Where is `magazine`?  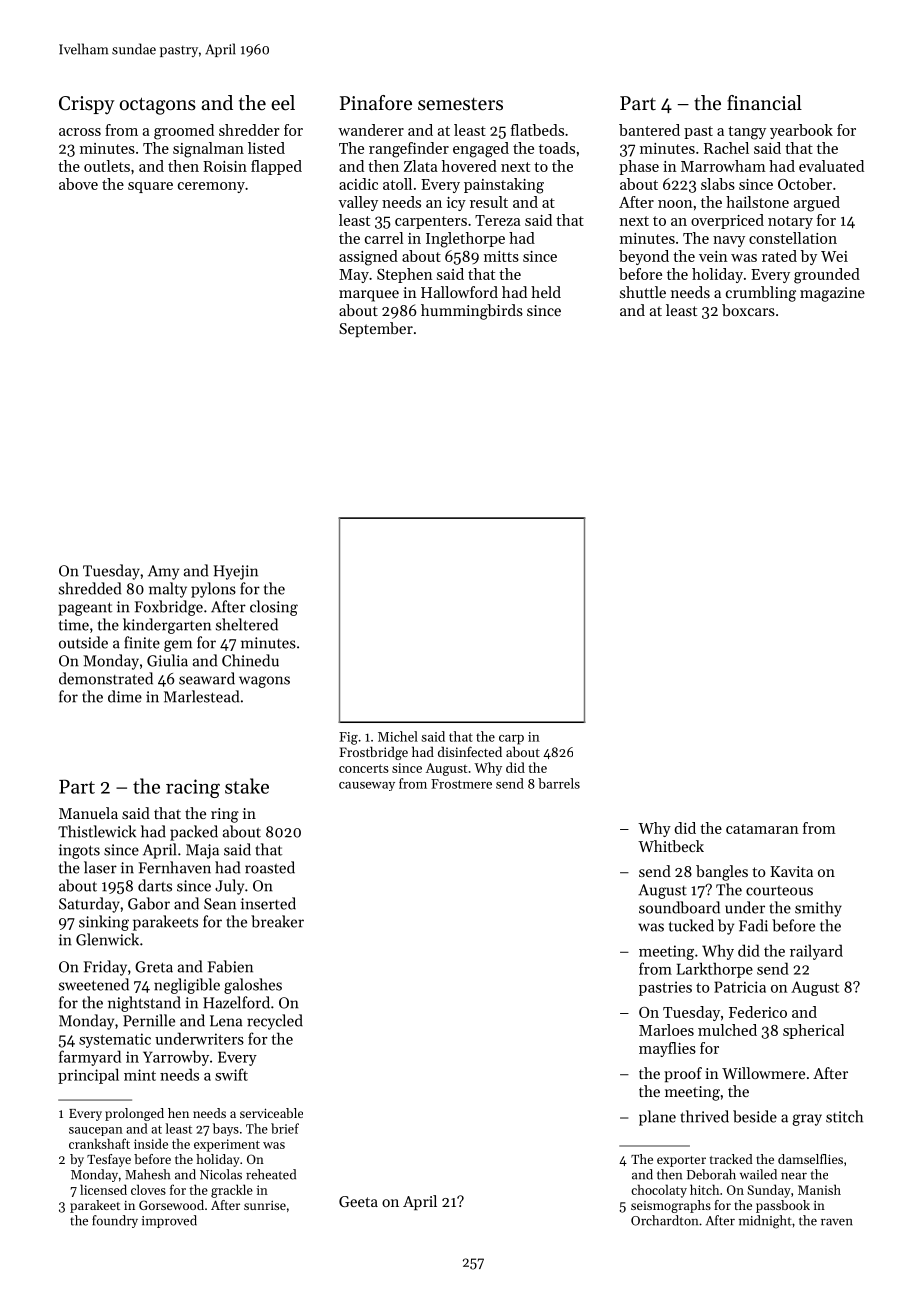 magazine is located at coordinates (832, 294).
